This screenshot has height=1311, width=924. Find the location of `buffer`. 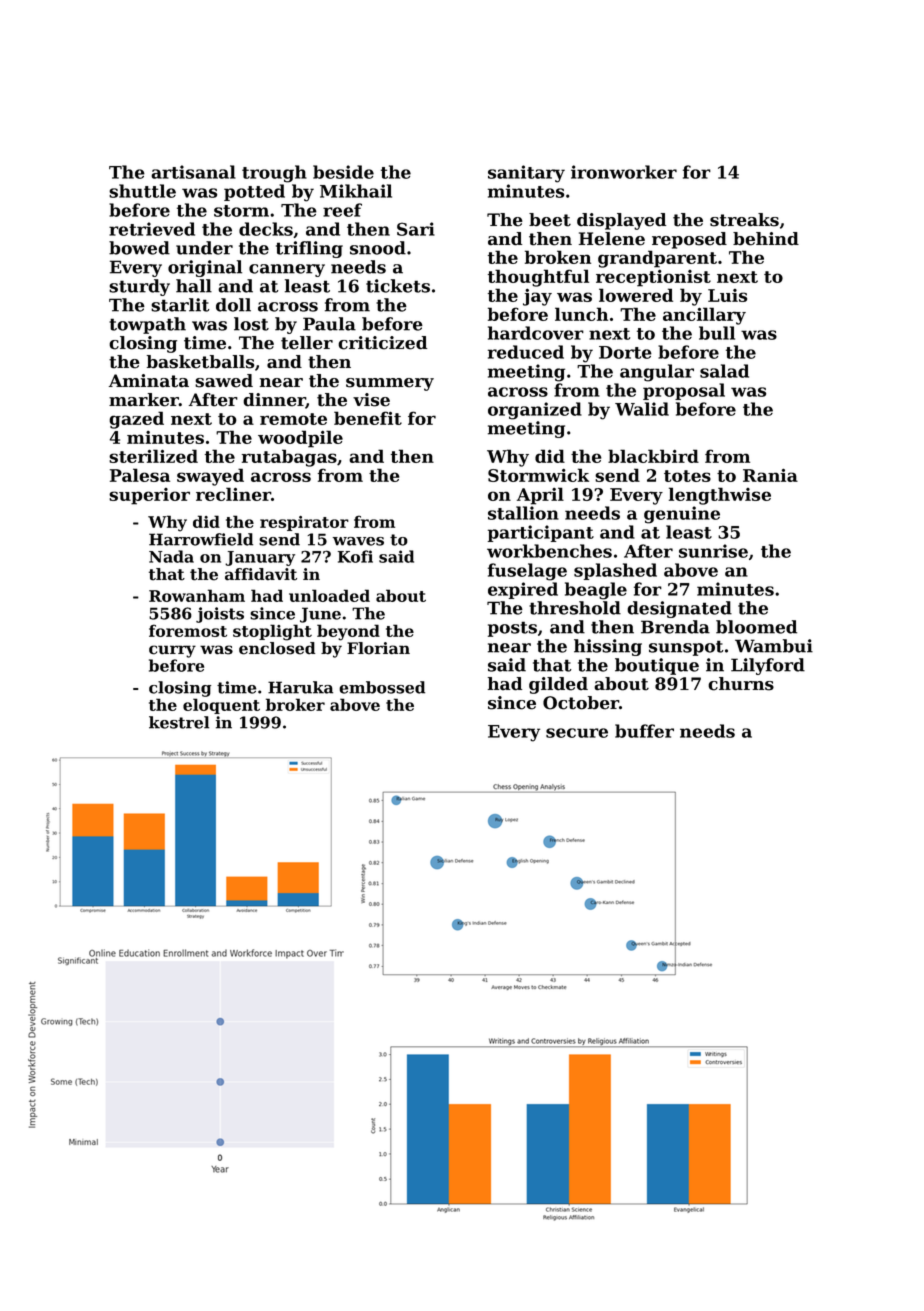

buffer is located at coordinates (644, 731).
